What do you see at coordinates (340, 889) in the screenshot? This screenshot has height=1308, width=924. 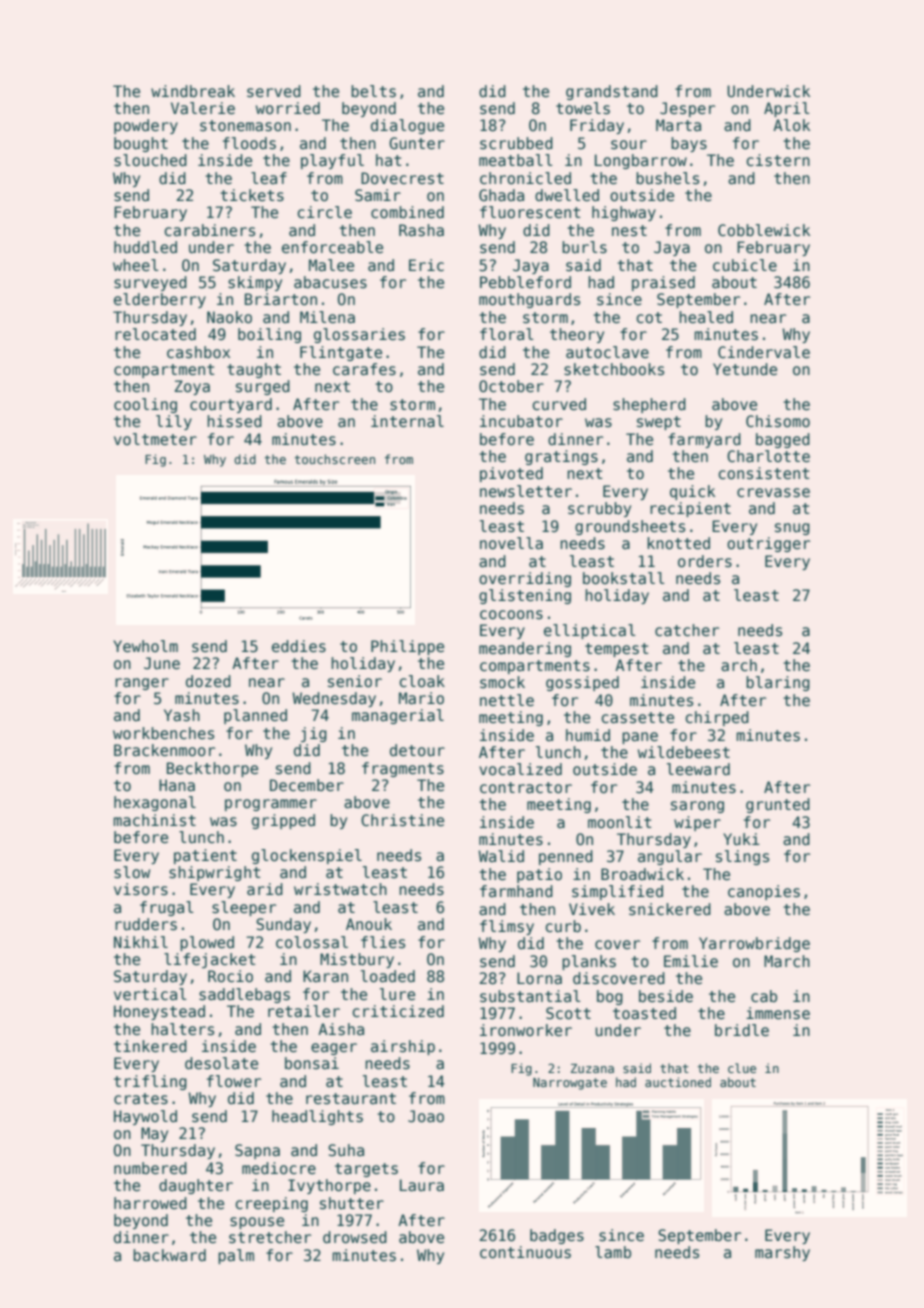 I see `wristwatch` at bounding box center [340, 889].
